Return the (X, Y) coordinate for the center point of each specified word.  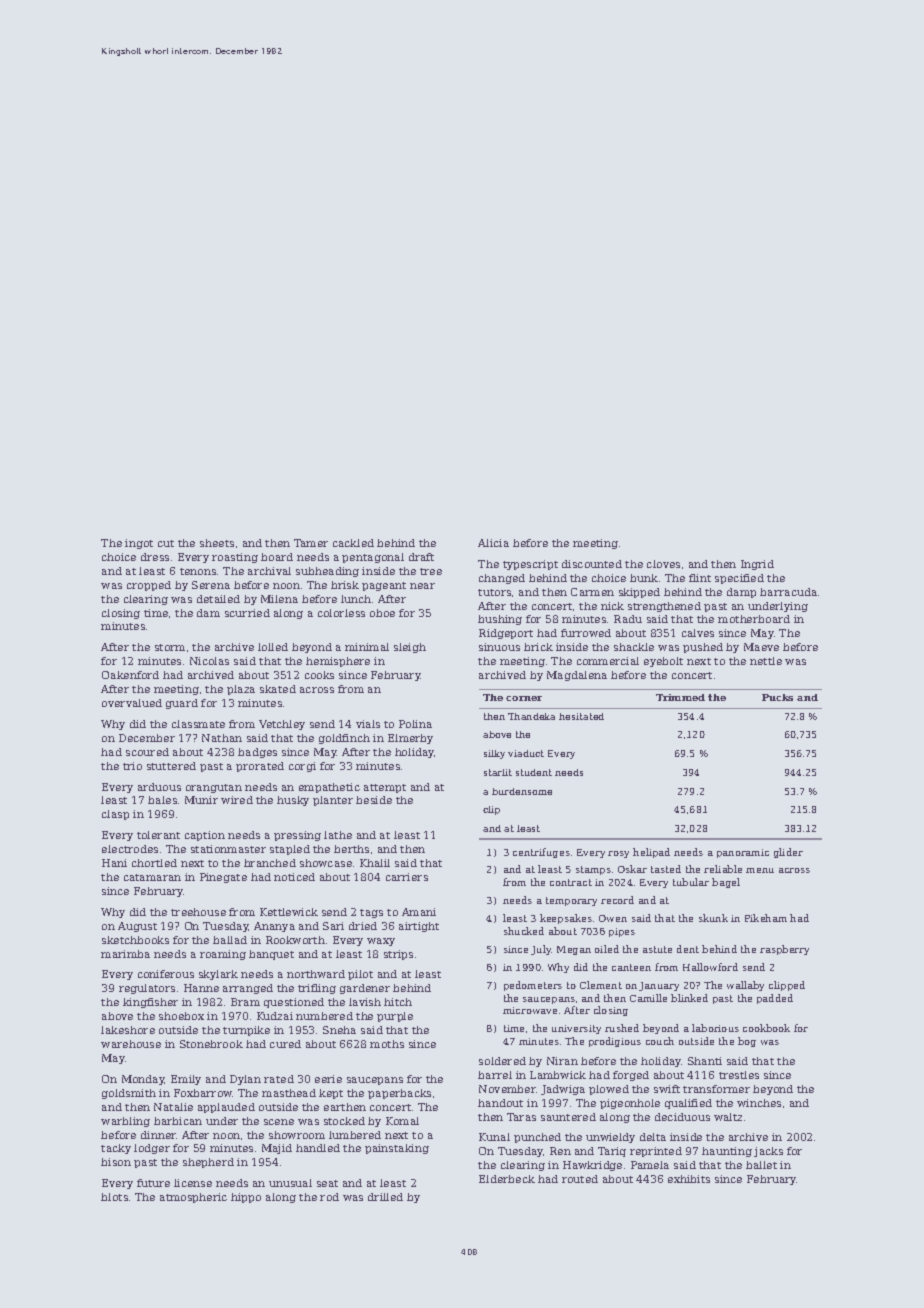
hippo (246, 1198)
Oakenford (130, 675)
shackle (634, 647)
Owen (613, 918)
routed (580, 1179)
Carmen (592, 592)
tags (371, 913)
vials (368, 724)
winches (759, 1103)
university (576, 1029)
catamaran (152, 877)
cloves (663, 564)
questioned (294, 1003)
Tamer (311, 543)
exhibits (689, 1179)
